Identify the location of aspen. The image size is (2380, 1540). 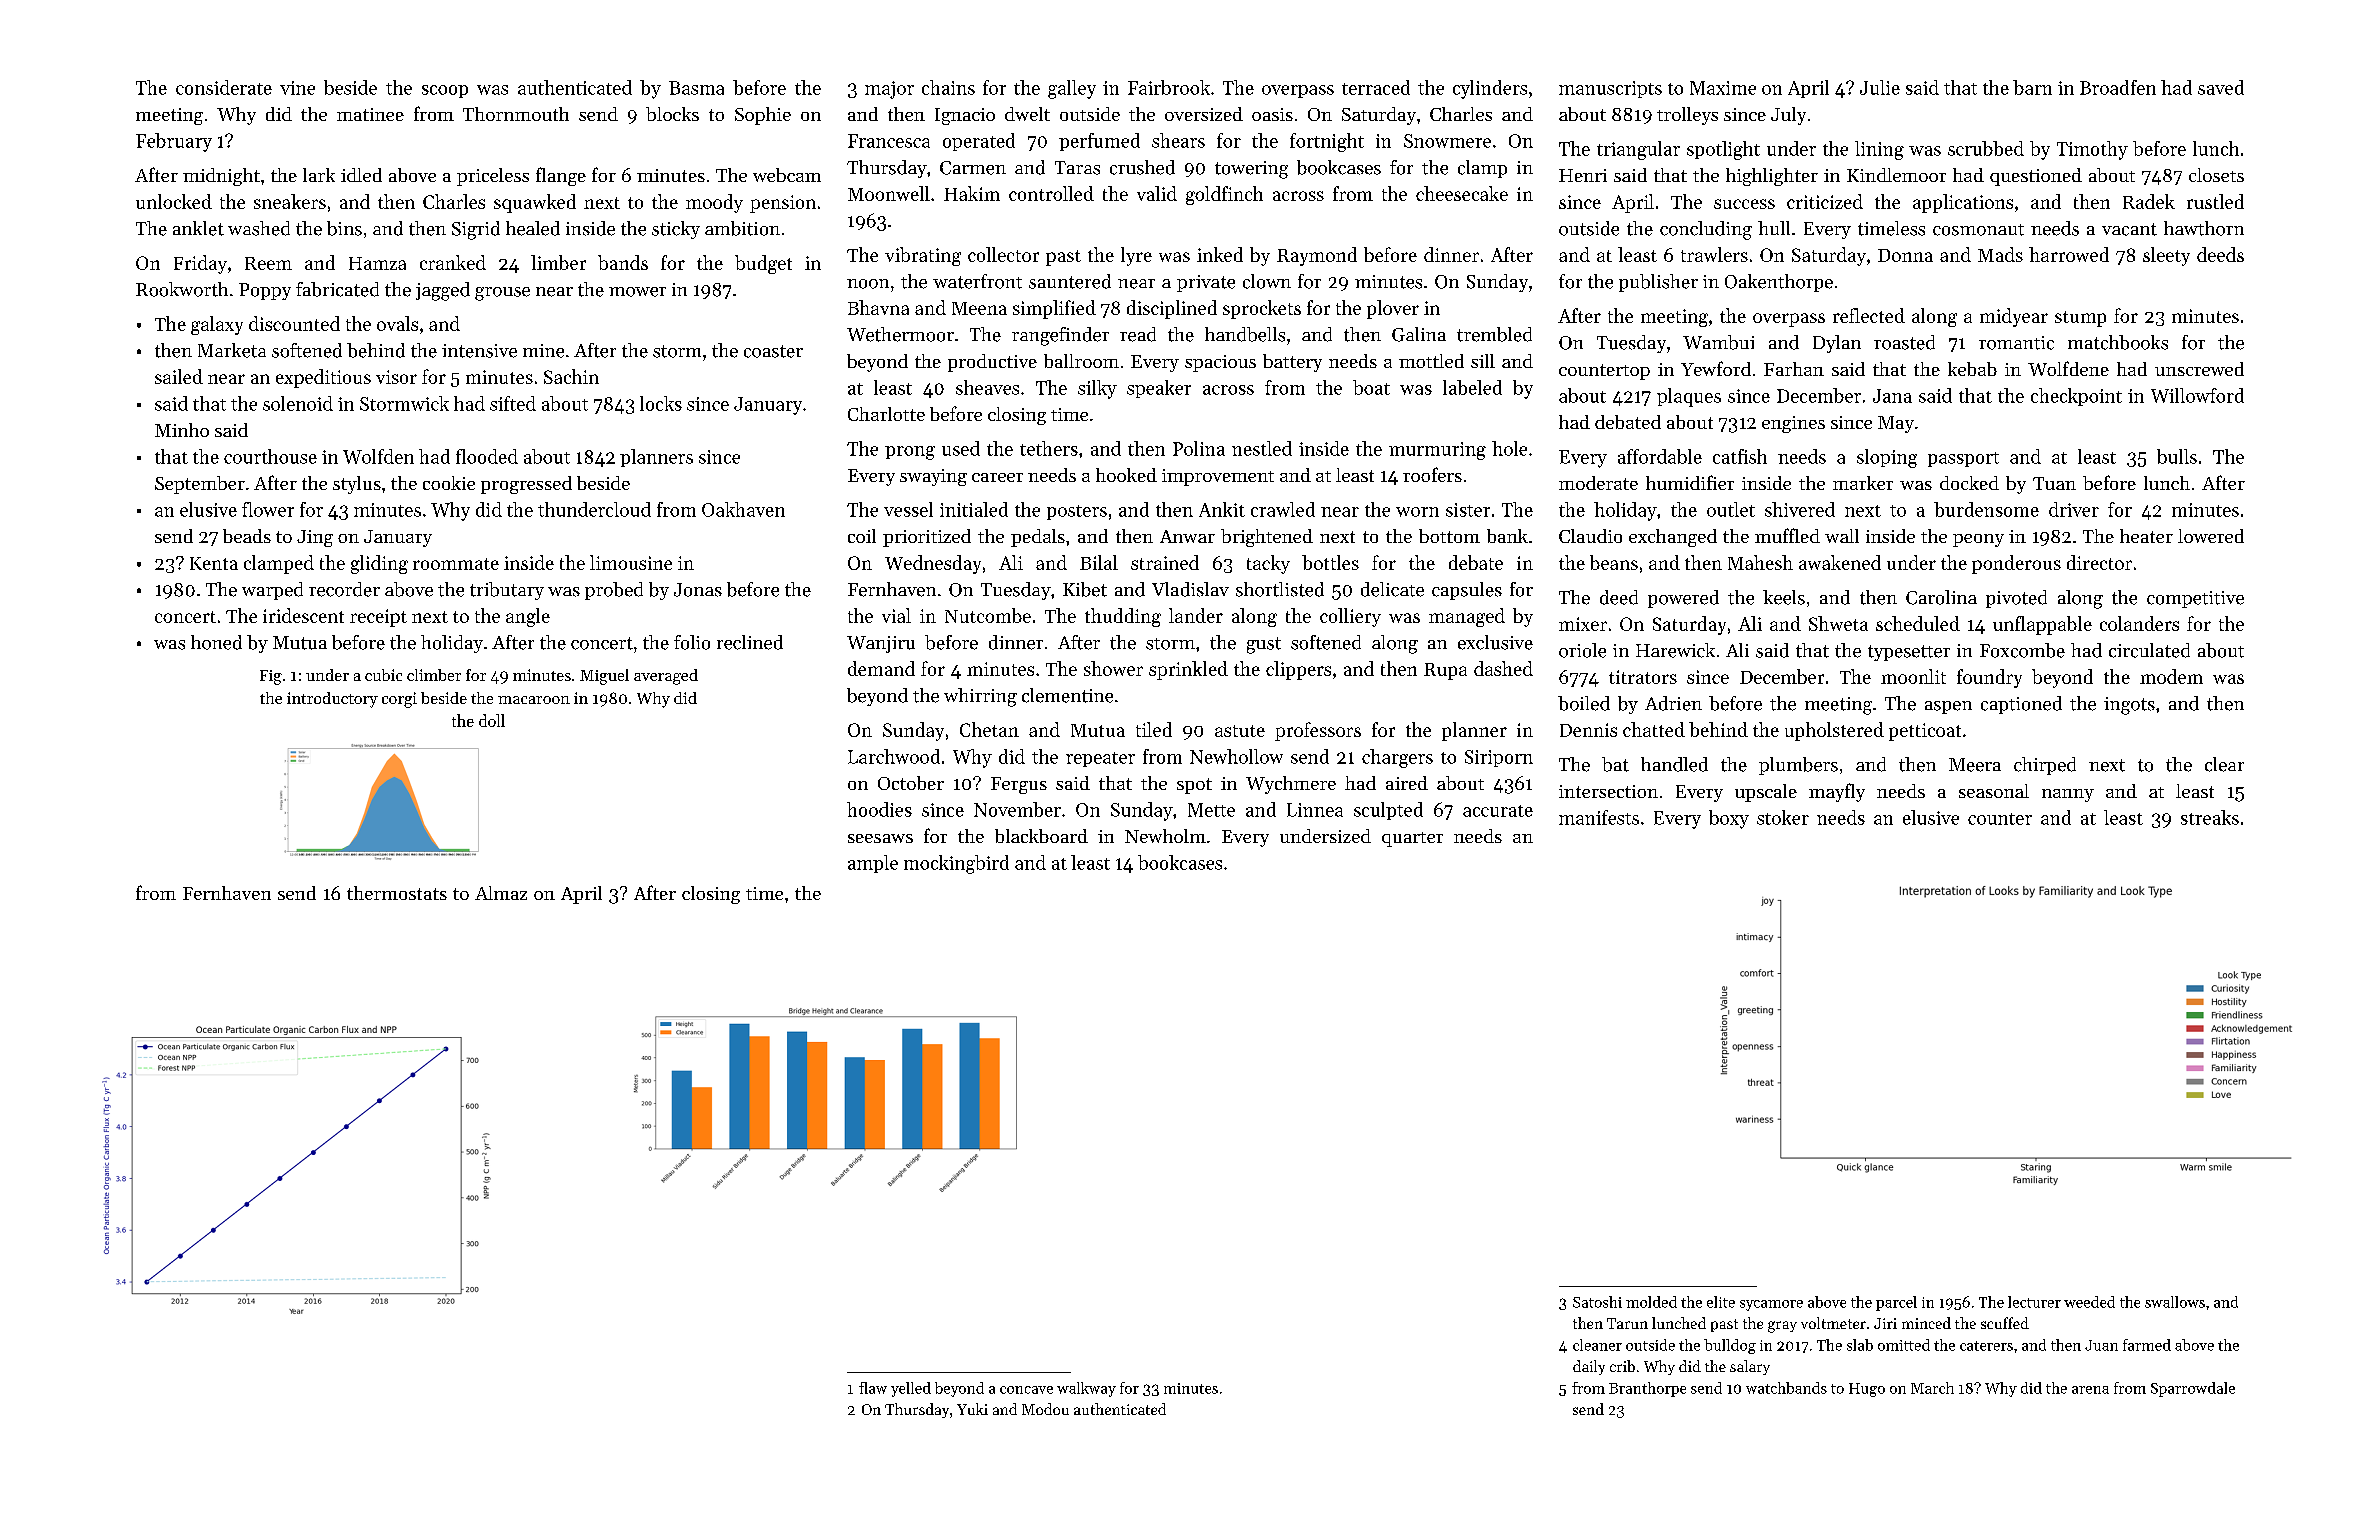
(1948, 707).
